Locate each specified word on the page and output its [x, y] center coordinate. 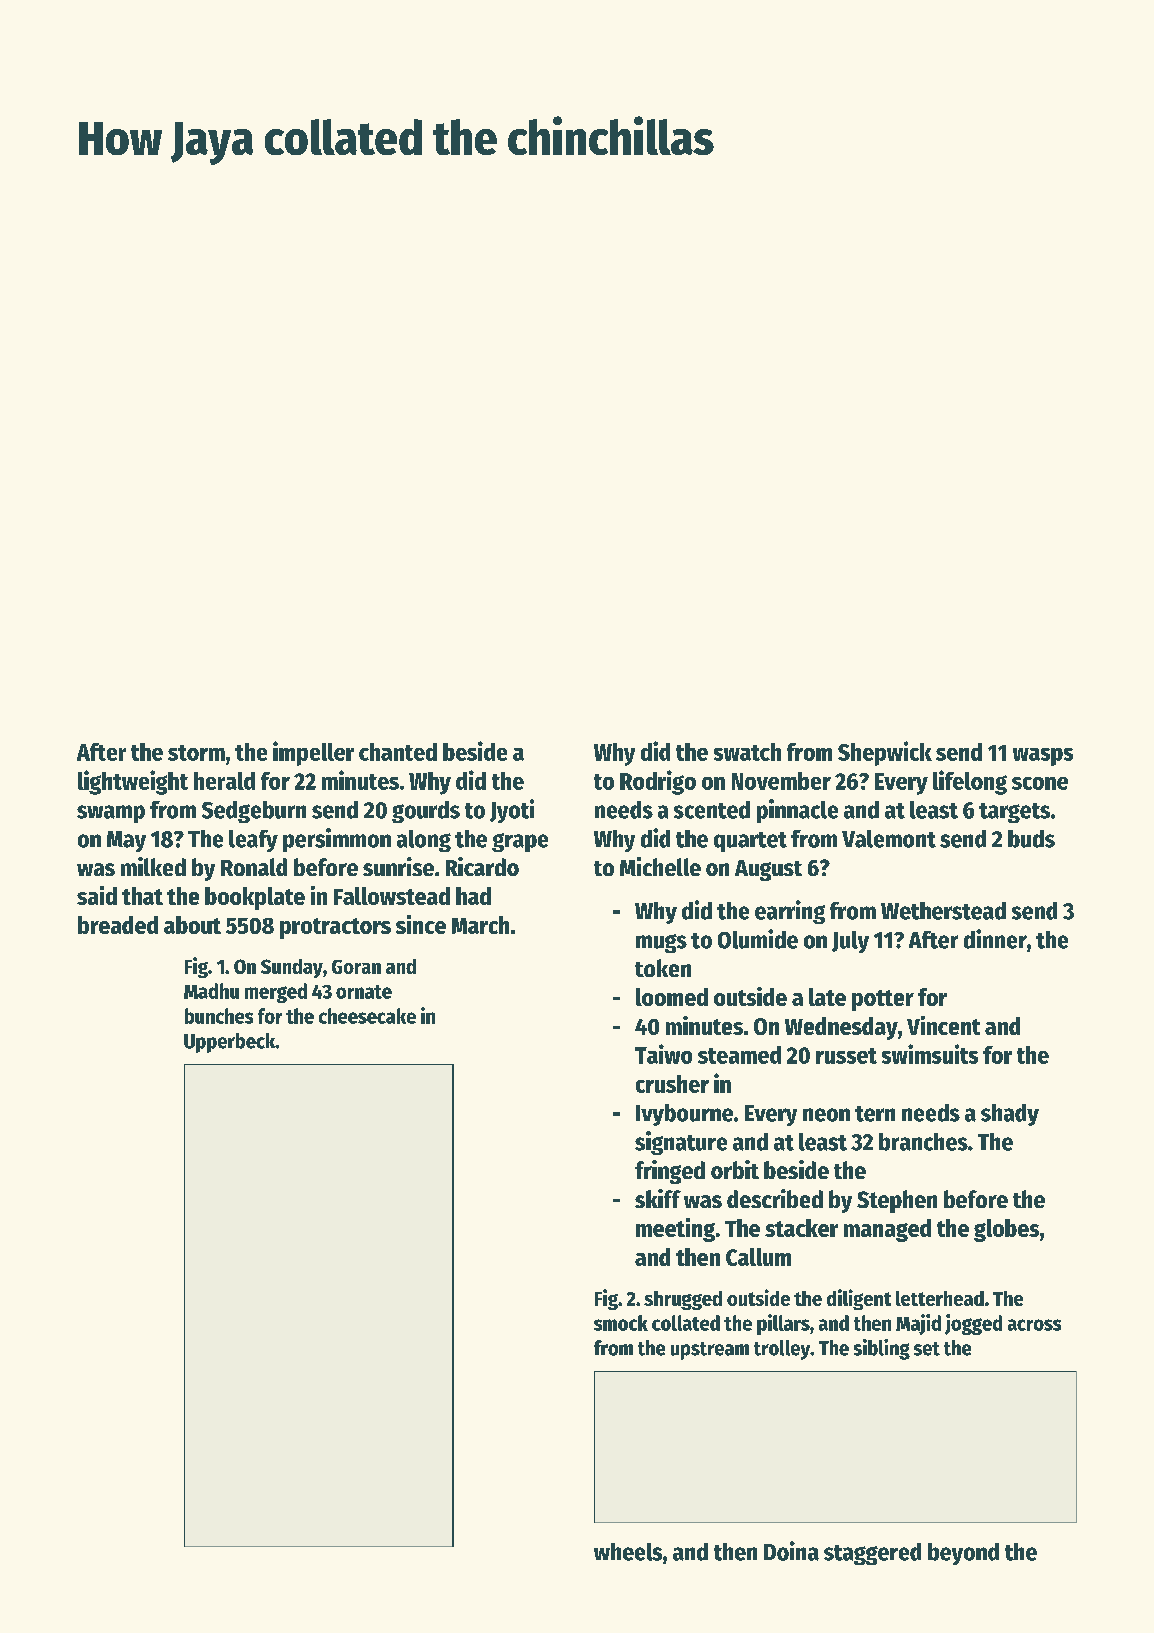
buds [1031, 839]
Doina [791, 1551]
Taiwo [663, 1054]
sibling [882, 1349]
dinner [995, 939]
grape [520, 842]
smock [621, 1323]
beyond [963, 1554]
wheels [628, 1552]
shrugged [683, 1300]
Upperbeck [229, 1043]
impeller [313, 753]
